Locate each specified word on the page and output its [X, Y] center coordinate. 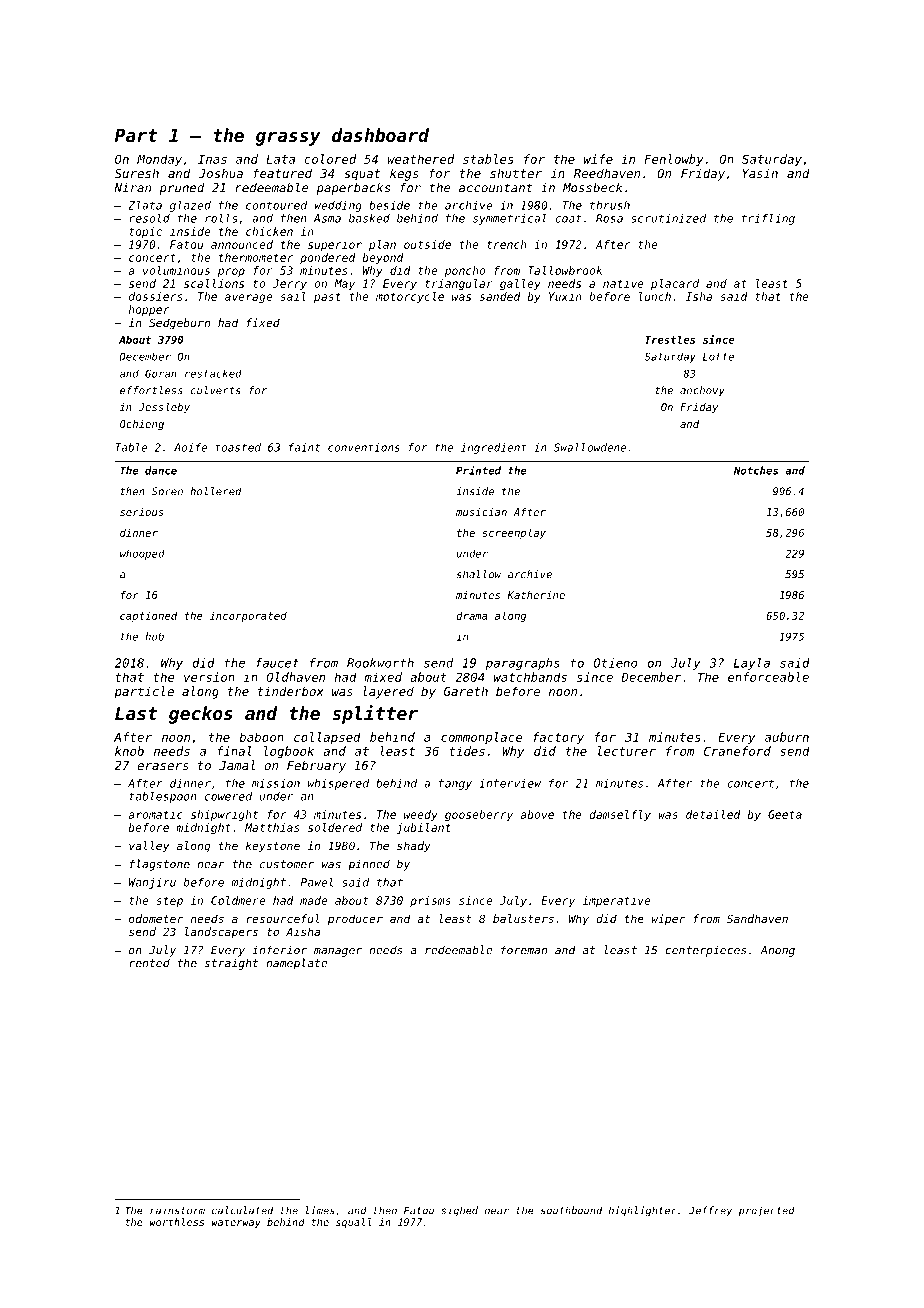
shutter [516, 173]
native [623, 283]
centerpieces [706, 951]
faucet [277, 663]
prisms [430, 901]
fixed [263, 322]
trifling [768, 219]
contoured [276, 205]
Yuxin [565, 296]
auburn [787, 737]
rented [149, 963]
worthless [177, 1222]
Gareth [466, 691]
